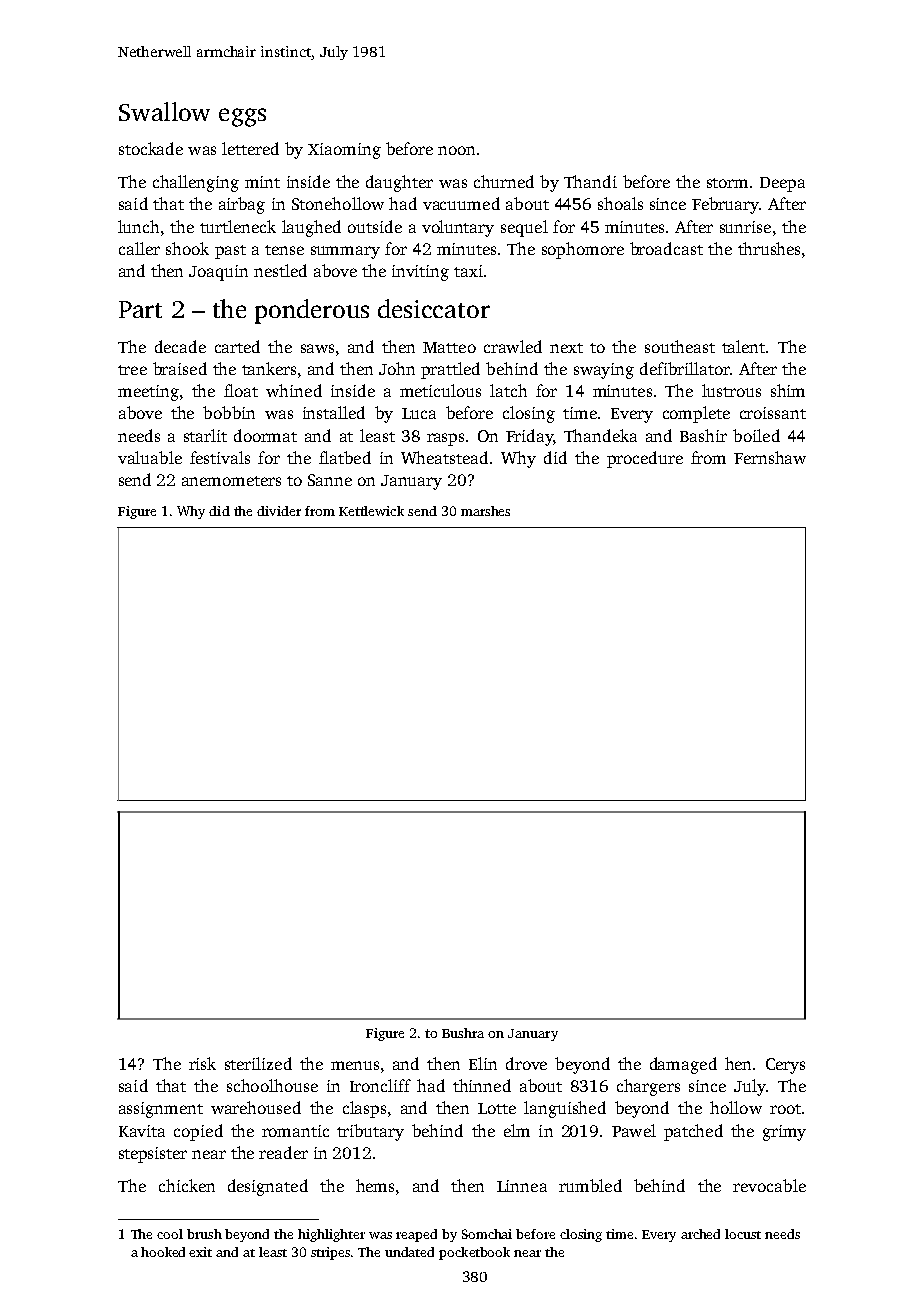 The width and height of the document is (924, 1308). I want to click on divider, so click(279, 511).
